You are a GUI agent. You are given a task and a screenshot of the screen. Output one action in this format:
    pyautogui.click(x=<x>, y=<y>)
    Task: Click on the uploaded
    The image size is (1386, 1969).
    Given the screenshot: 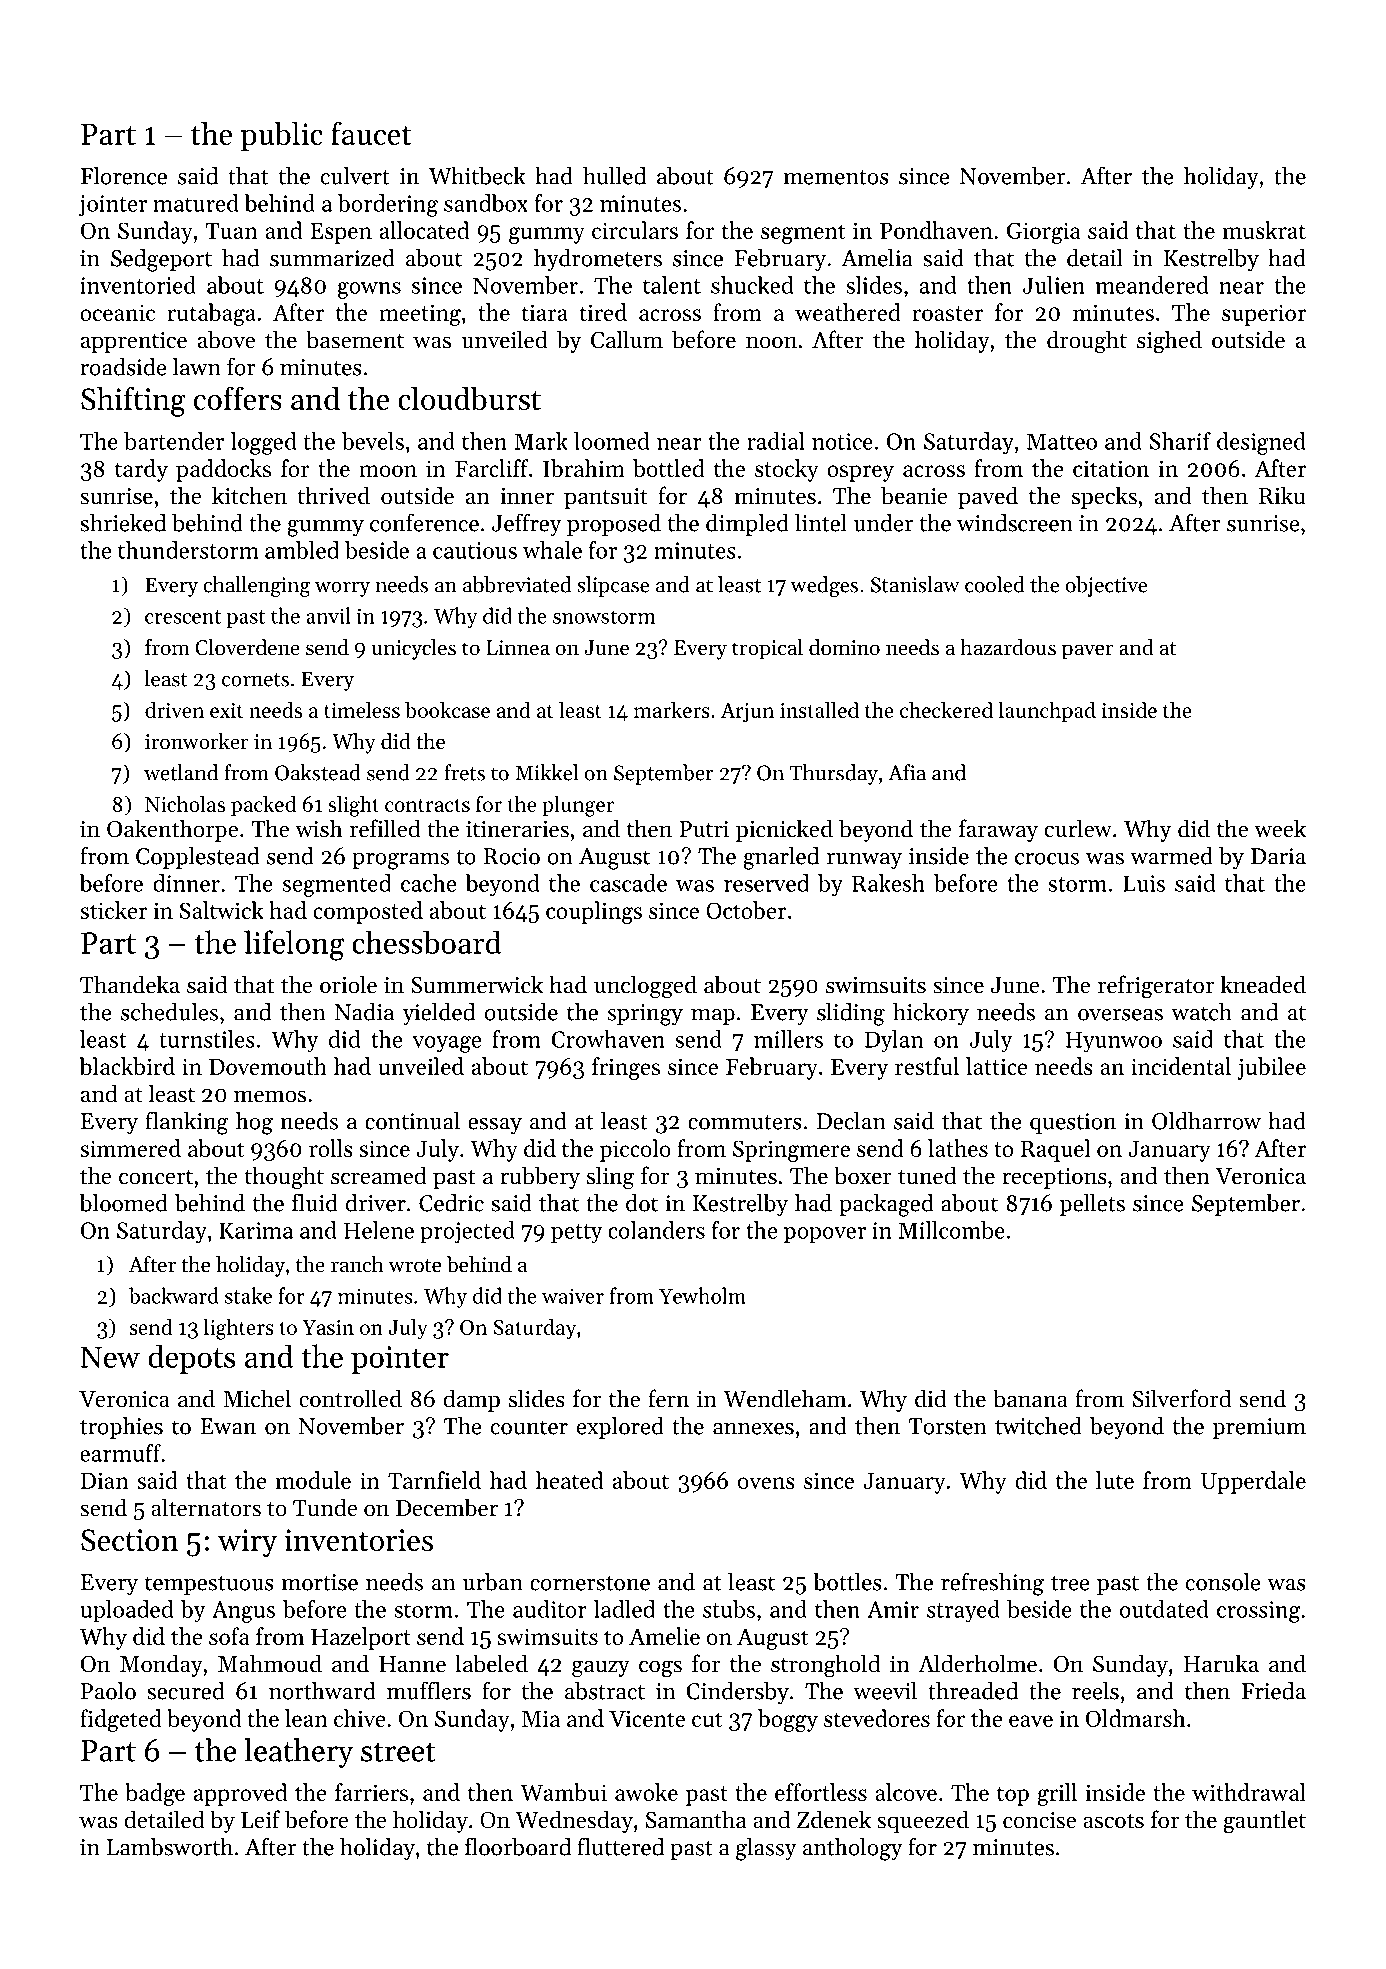 What is the action you would take?
    pyautogui.click(x=126, y=1611)
